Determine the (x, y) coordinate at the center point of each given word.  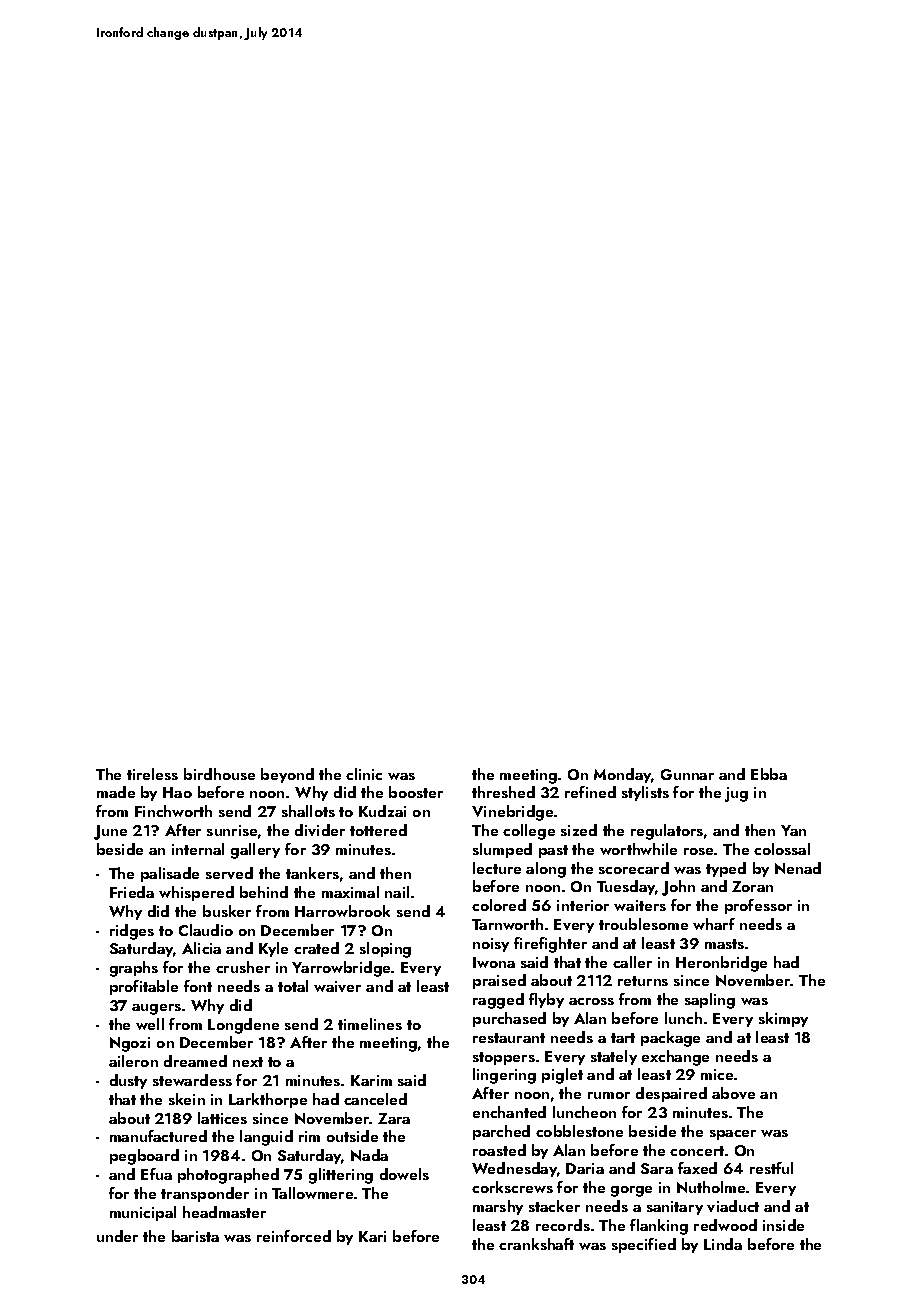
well (150, 1024)
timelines (370, 1024)
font (198, 986)
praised (499, 981)
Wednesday (514, 1169)
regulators (667, 832)
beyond (287, 775)
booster (416, 792)
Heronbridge (721, 964)
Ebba (769, 774)
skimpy (783, 1019)
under (117, 1236)
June (110, 832)
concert (697, 1151)
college (529, 832)
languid (266, 1138)
